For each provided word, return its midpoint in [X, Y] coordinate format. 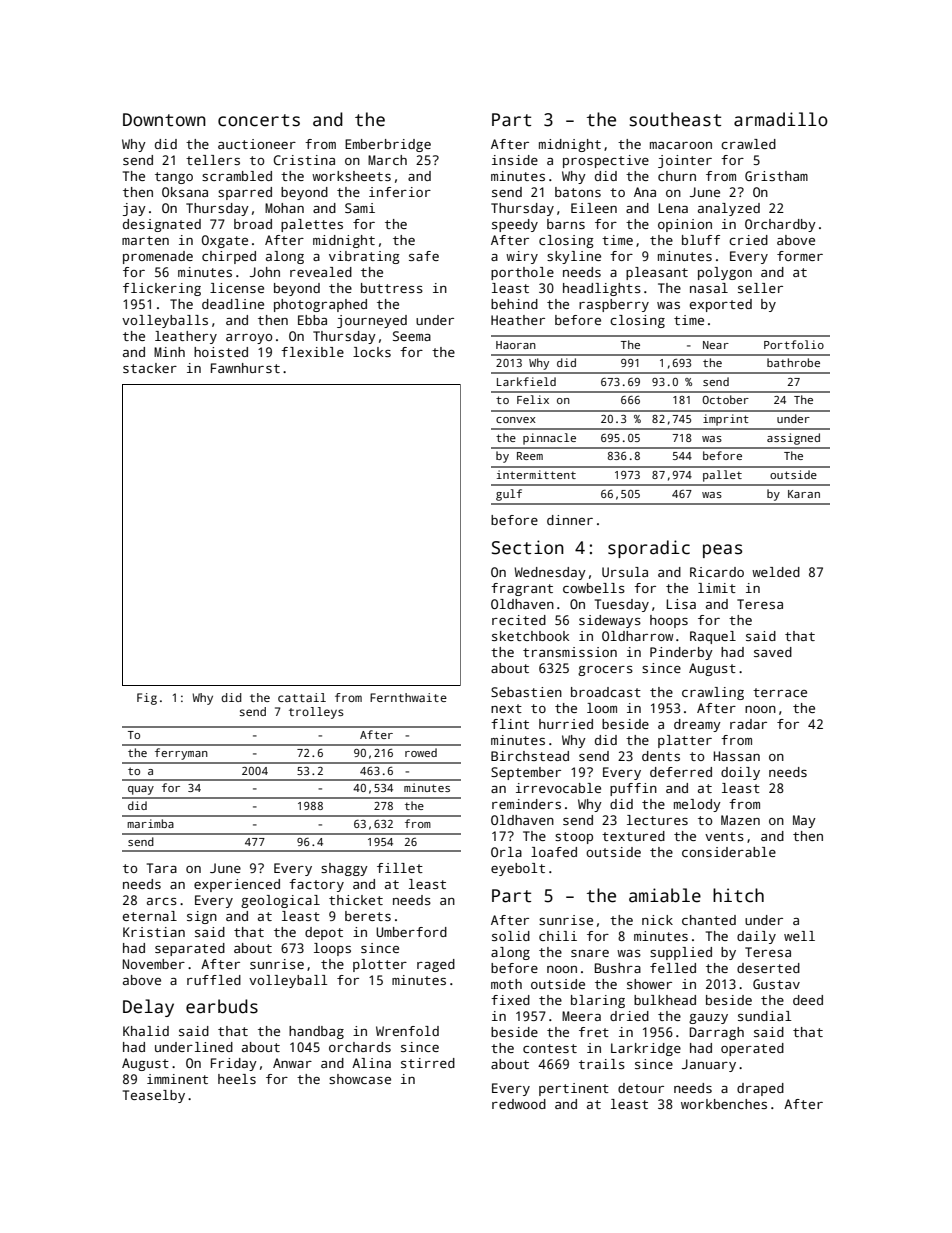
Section [528, 547]
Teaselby [154, 1096]
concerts [259, 120]
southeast [675, 119]
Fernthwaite [408, 697]
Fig [147, 699]
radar [748, 724]
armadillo [781, 119]
